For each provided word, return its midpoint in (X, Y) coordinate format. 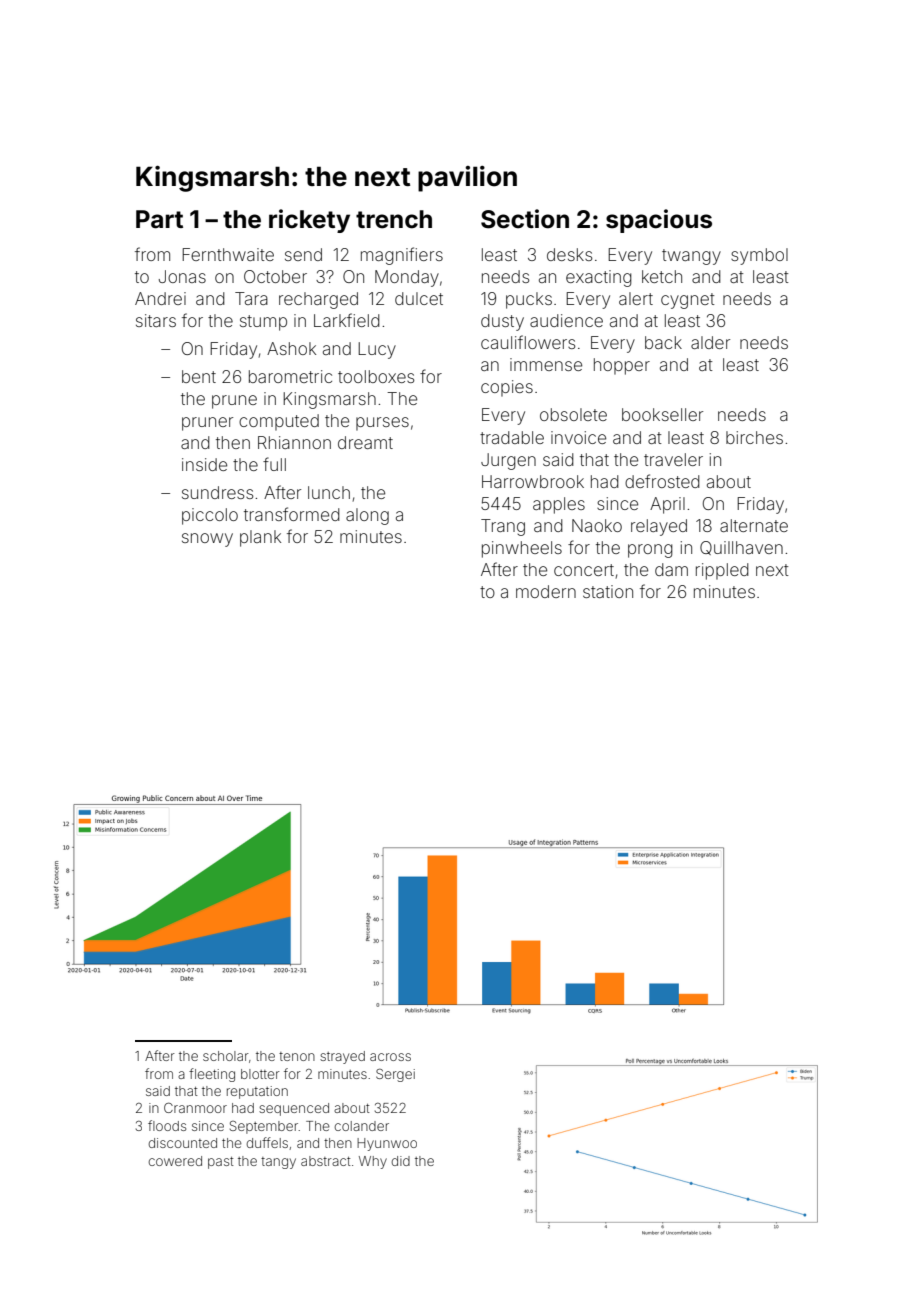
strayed (342, 1057)
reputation (257, 1092)
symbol (759, 256)
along (367, 516)
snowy (207, 540)
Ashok (291, 348)
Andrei (160, 298)
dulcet (419, 298)
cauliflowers (528, 342)
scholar (226, 1056)
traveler (673, 459)
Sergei (395, 1075)
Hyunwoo (387, 1144)
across (390, 1057)
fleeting (212, 1075)
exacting (599, 278)
